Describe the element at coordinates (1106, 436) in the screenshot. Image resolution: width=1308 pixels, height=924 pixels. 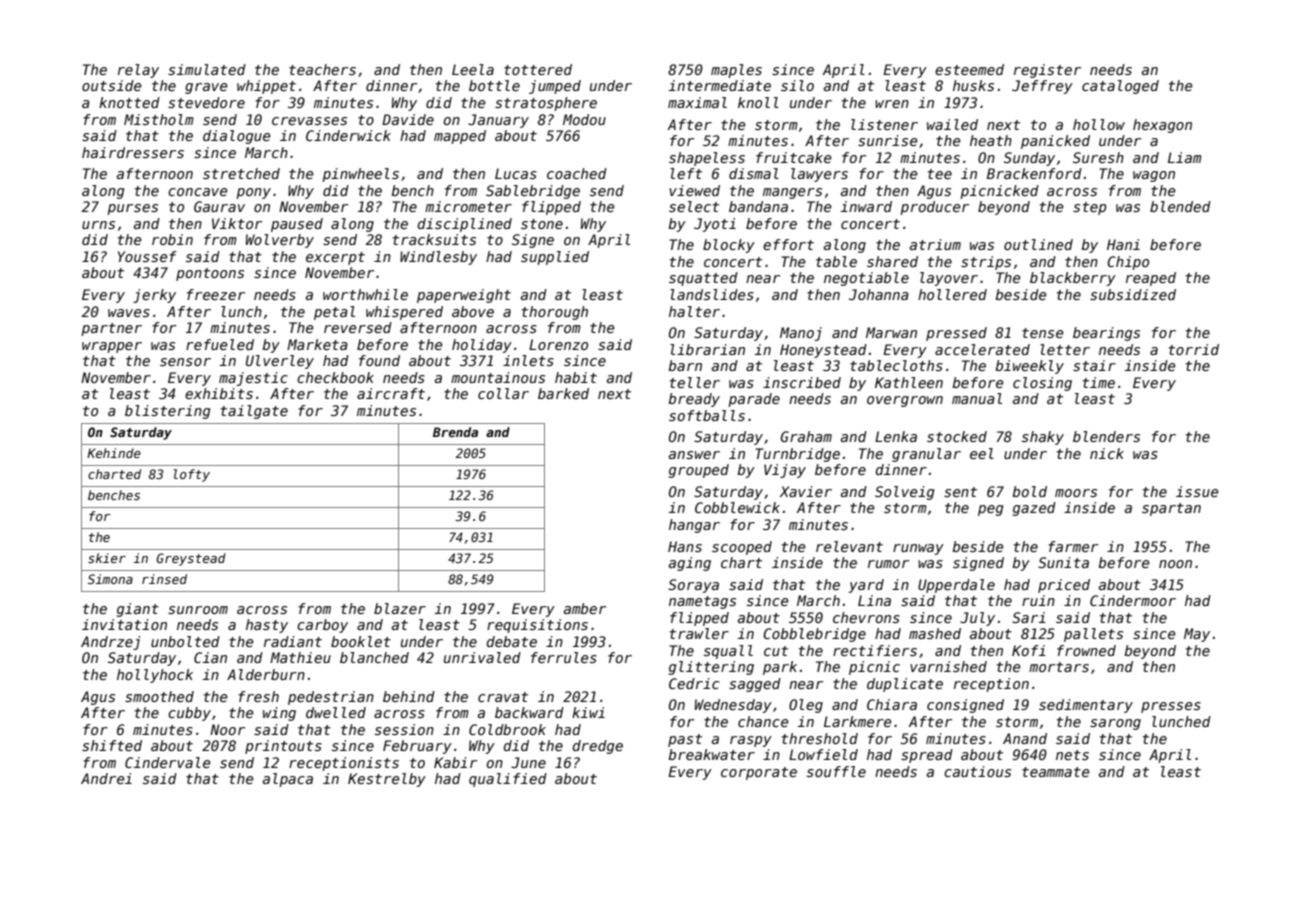
I see `blenders` at that location.
